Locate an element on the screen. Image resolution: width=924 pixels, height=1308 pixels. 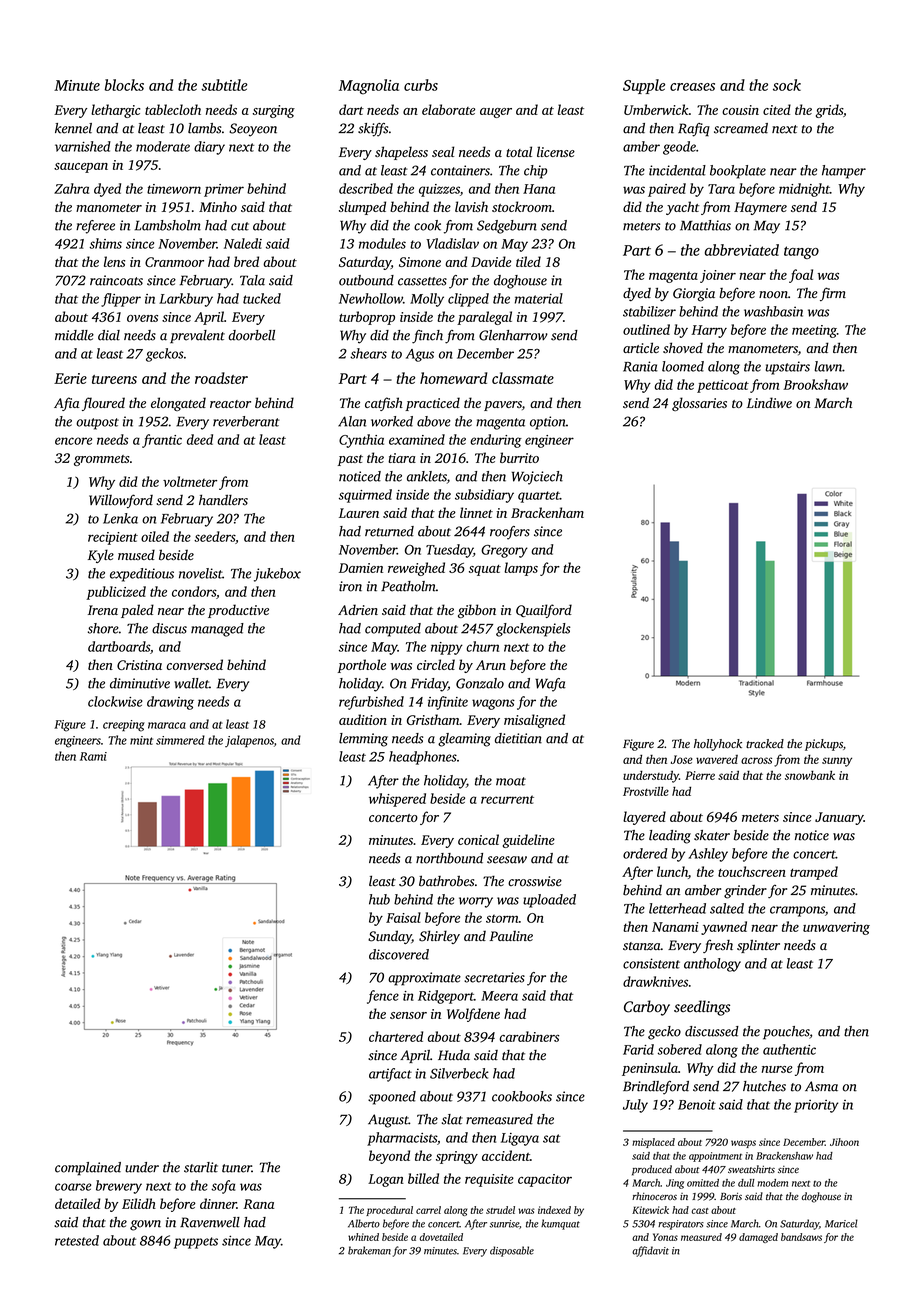
storm is located at coordinates (502, 919).
